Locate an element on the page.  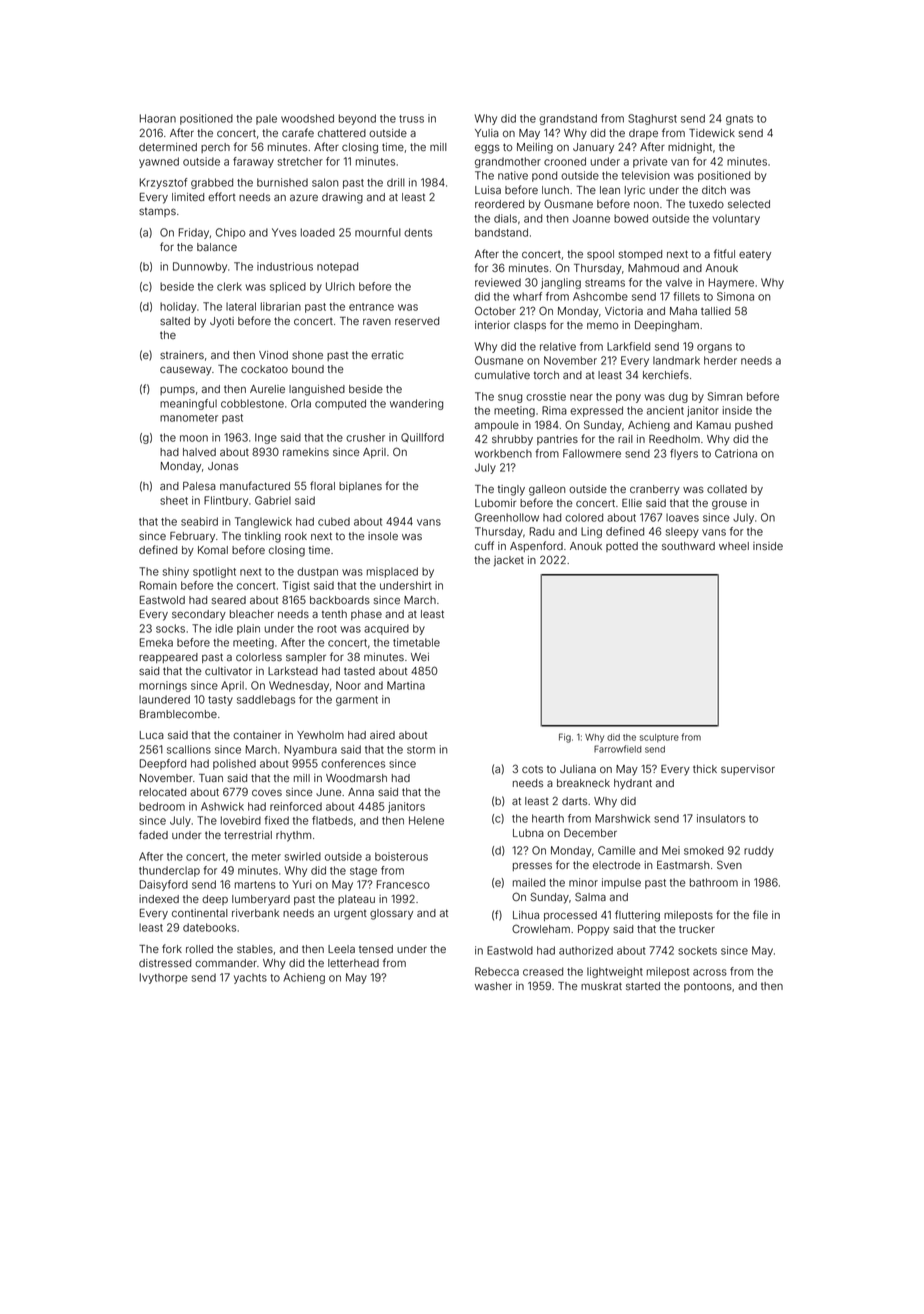
yachts is located at coordinates (250, 978).
